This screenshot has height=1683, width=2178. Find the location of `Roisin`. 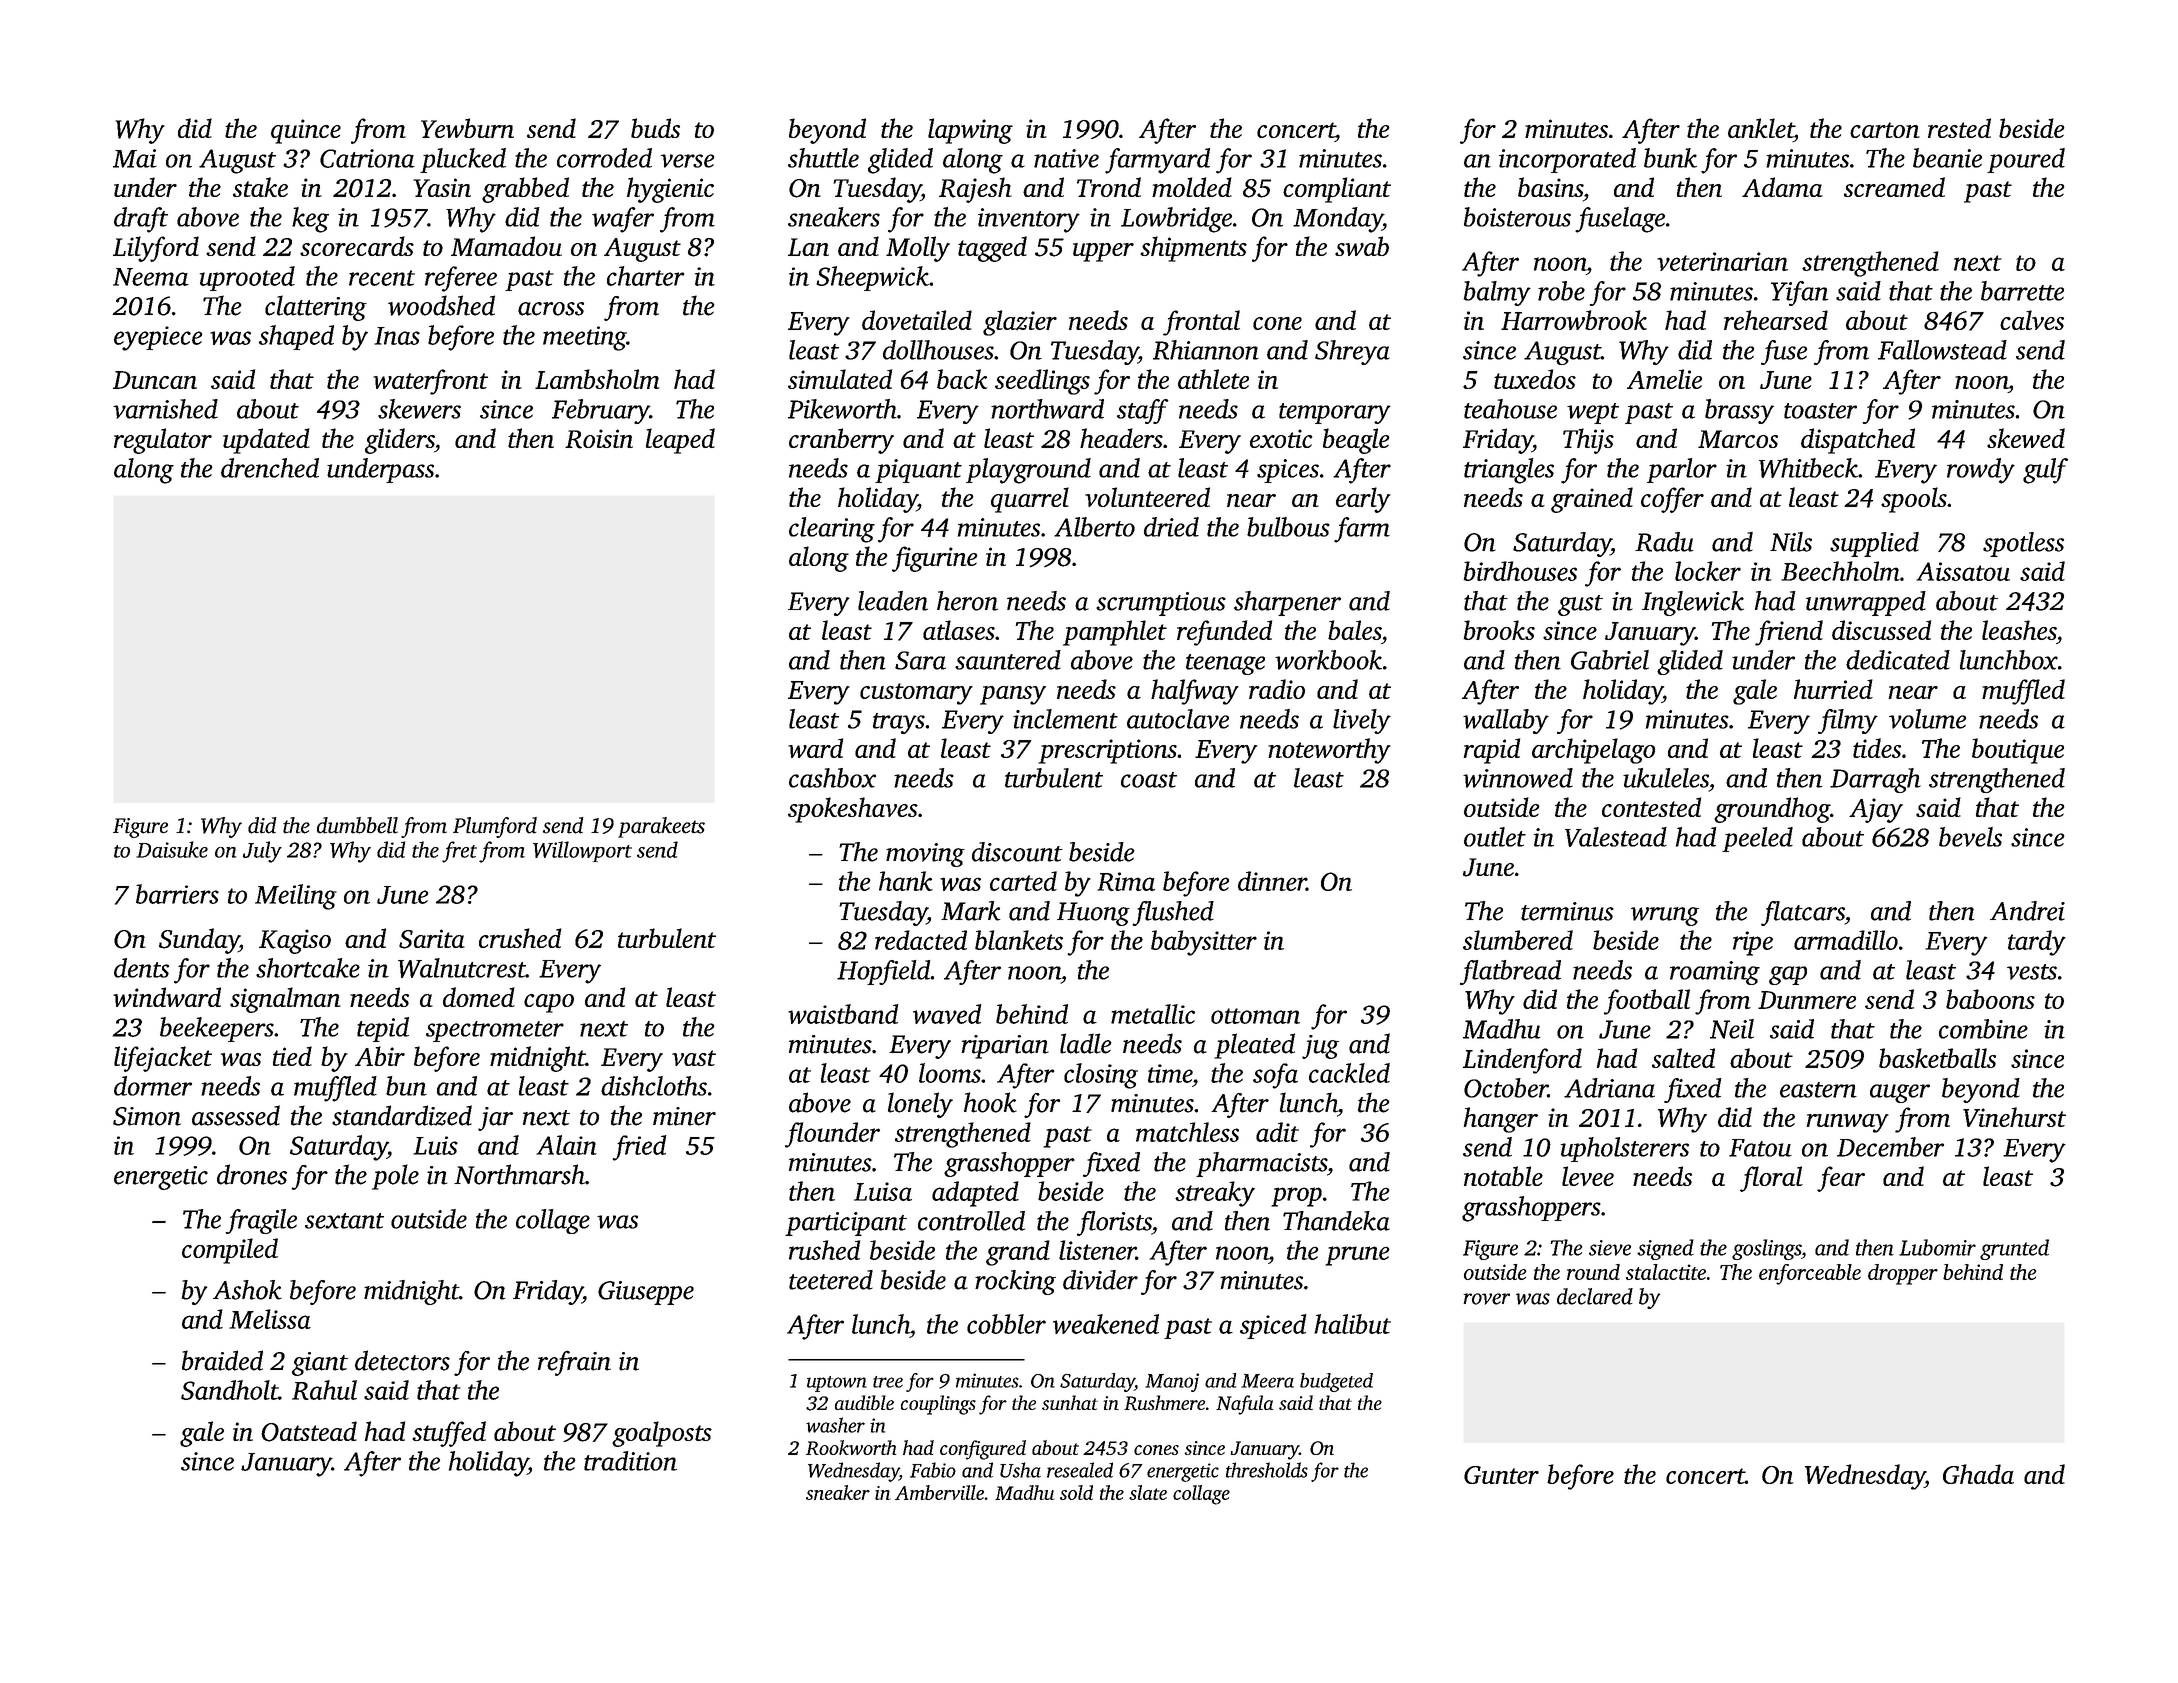

Roisin is located at coordinates (599, 439).
